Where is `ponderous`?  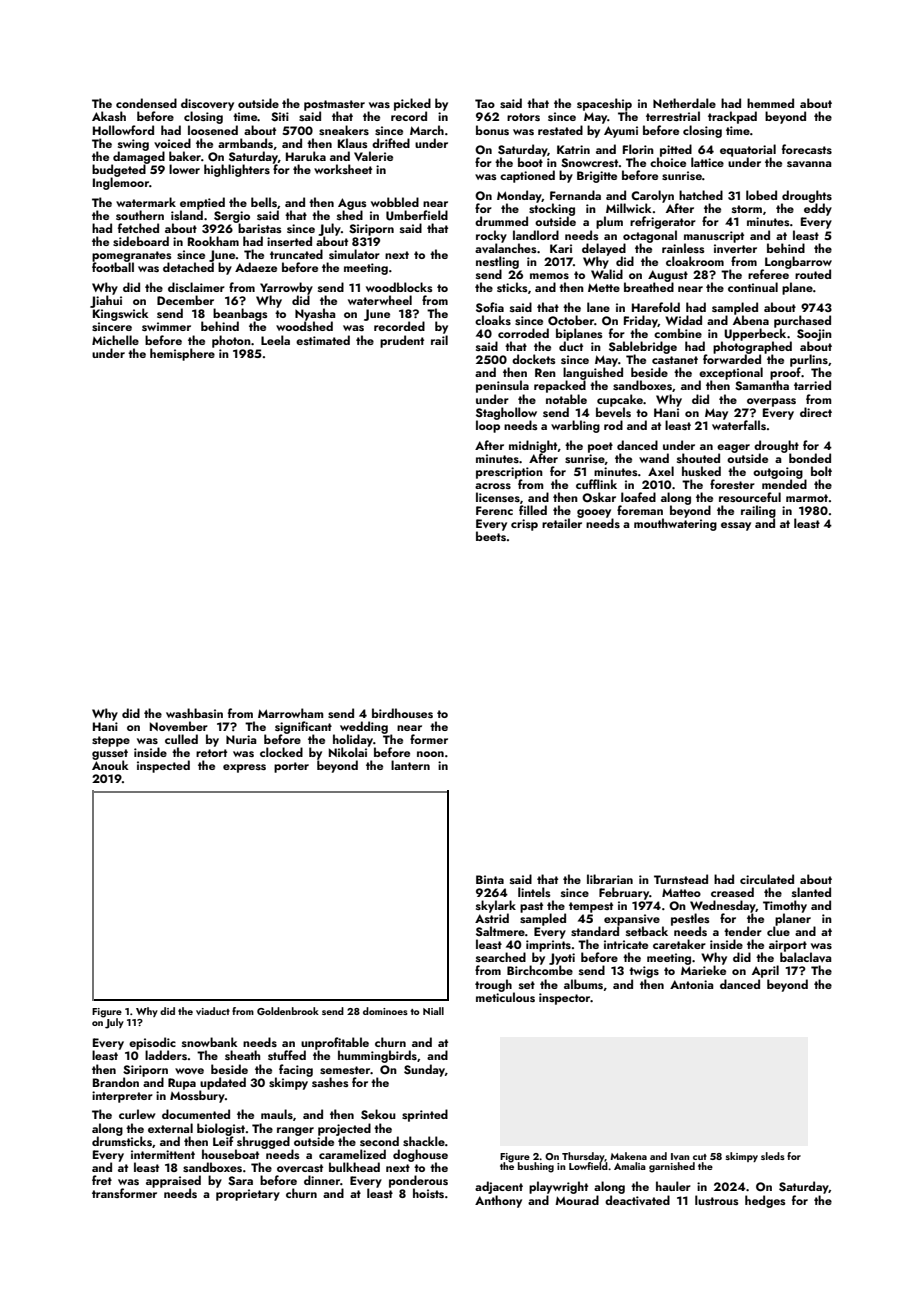
ponderous is located at coordinates (418, 1181).
